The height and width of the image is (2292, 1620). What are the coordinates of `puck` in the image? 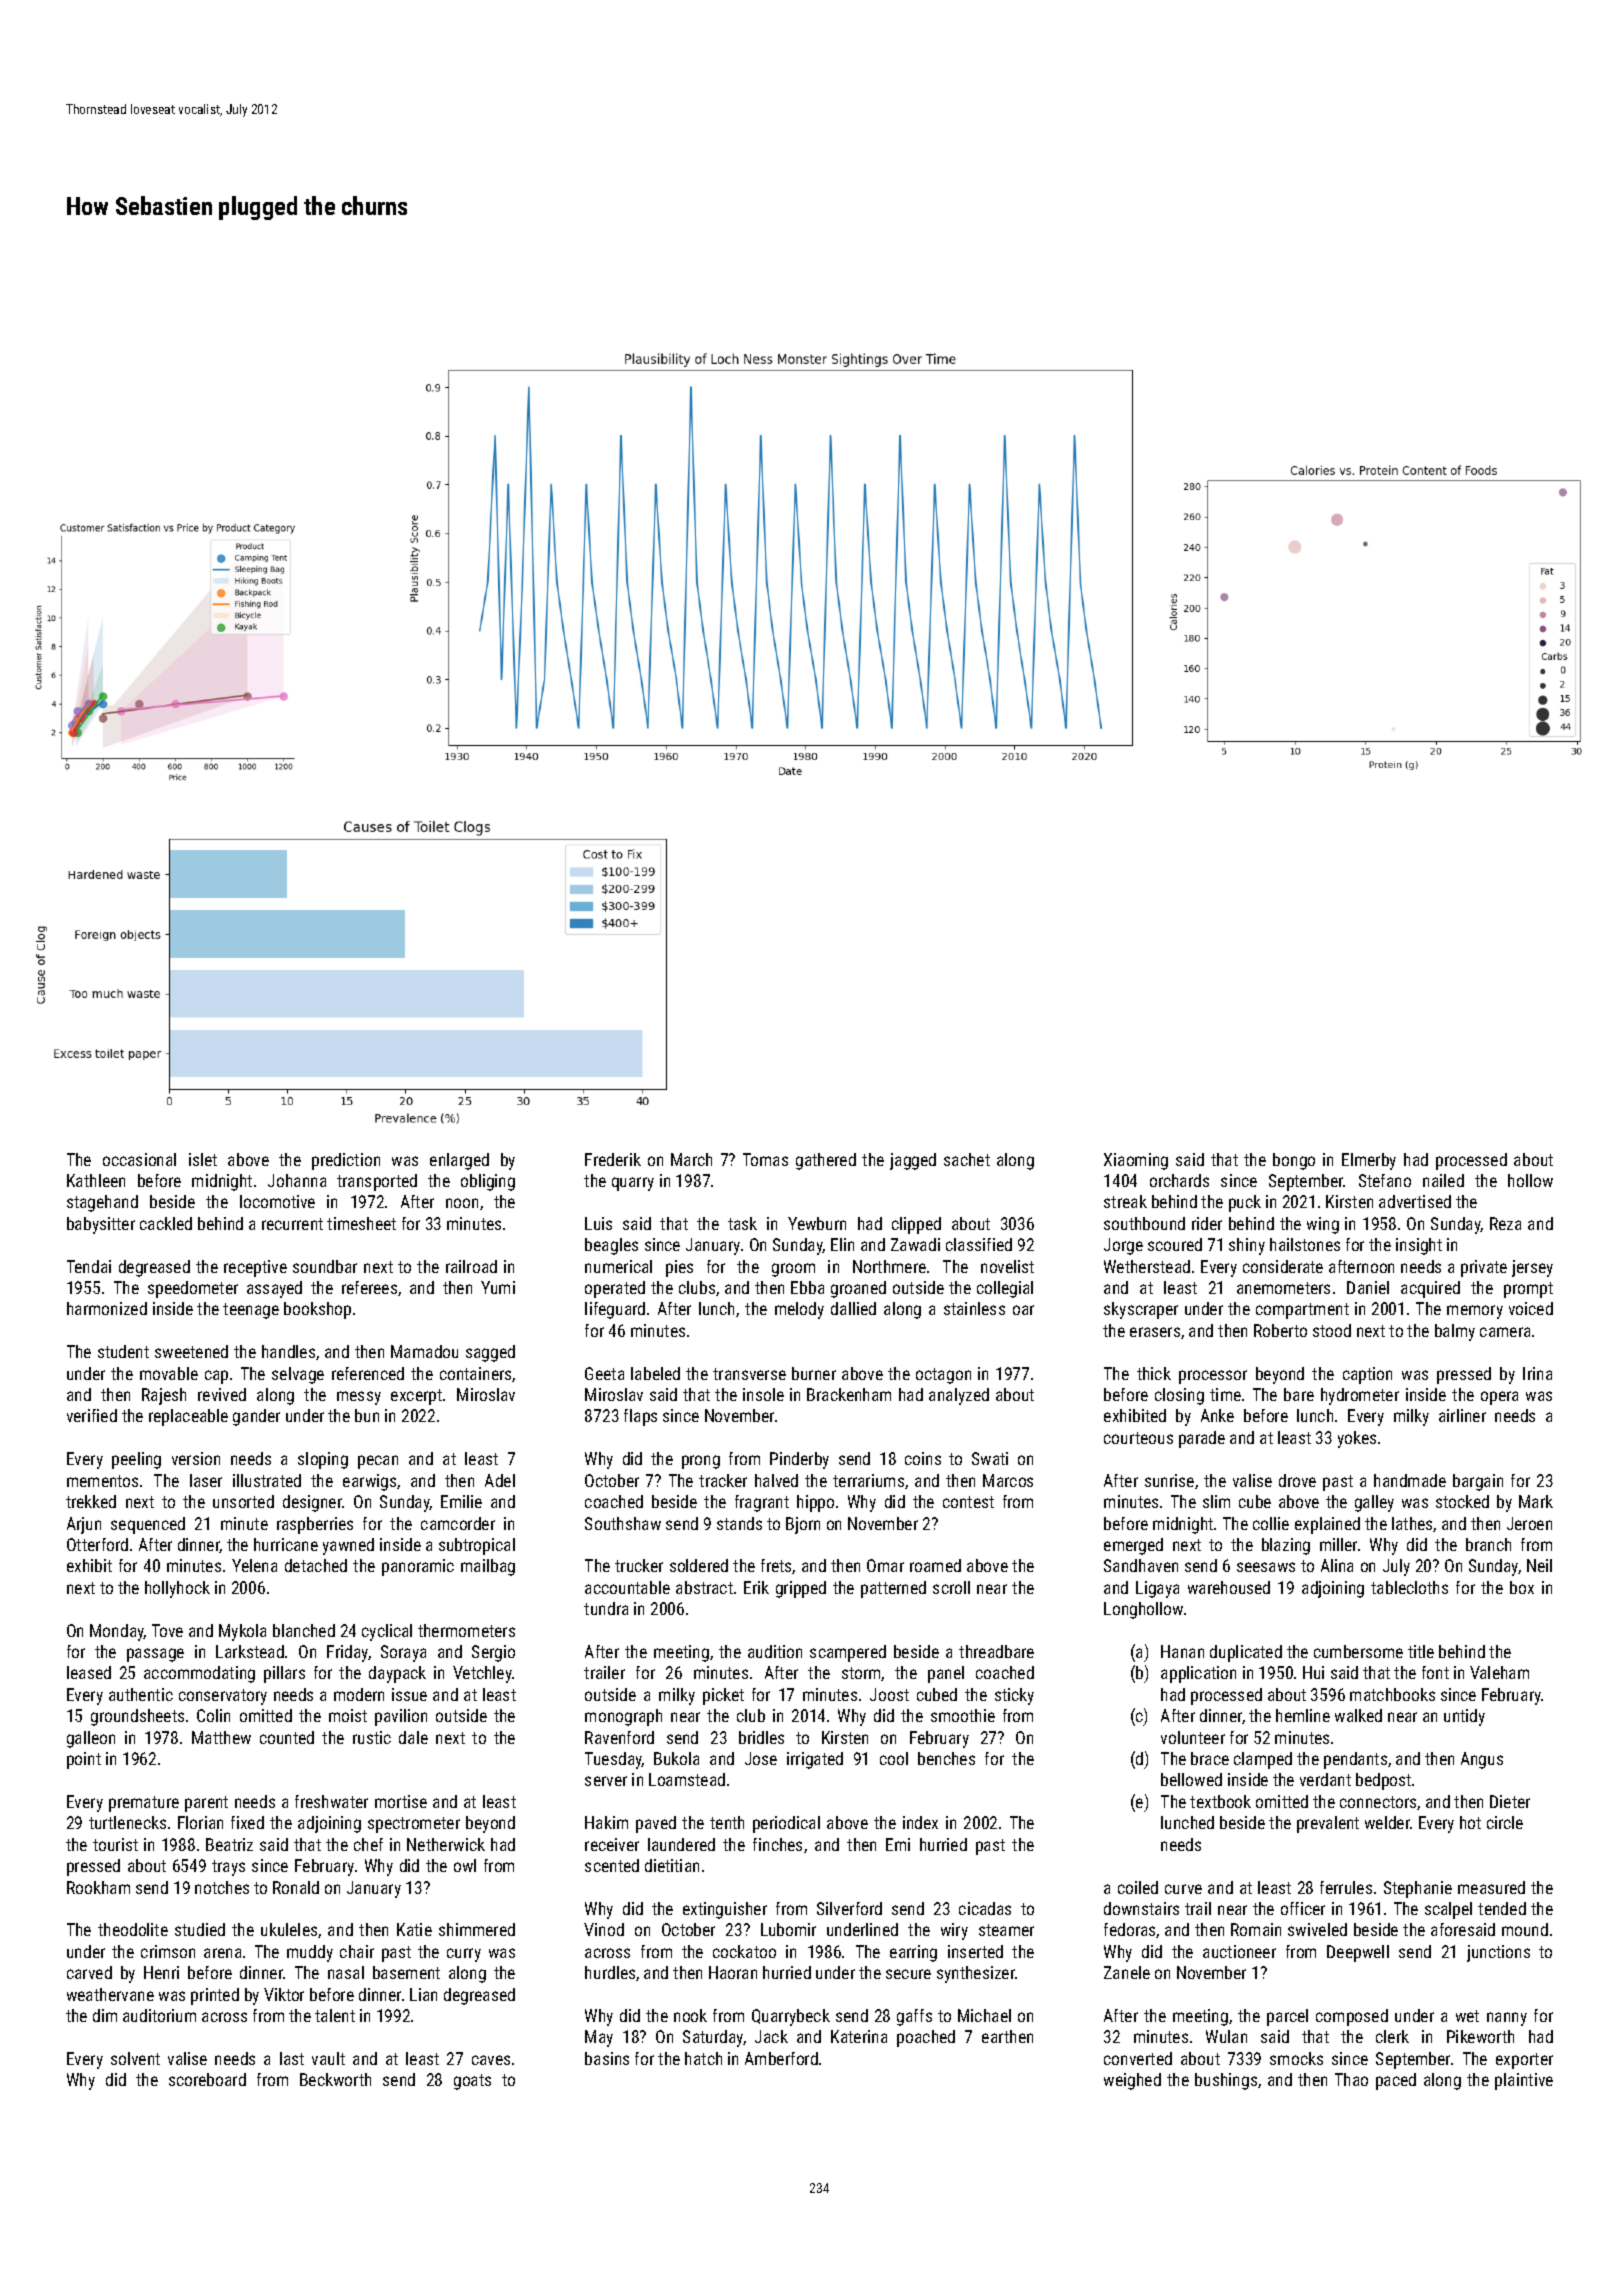 It's located at (1245, 1203).
